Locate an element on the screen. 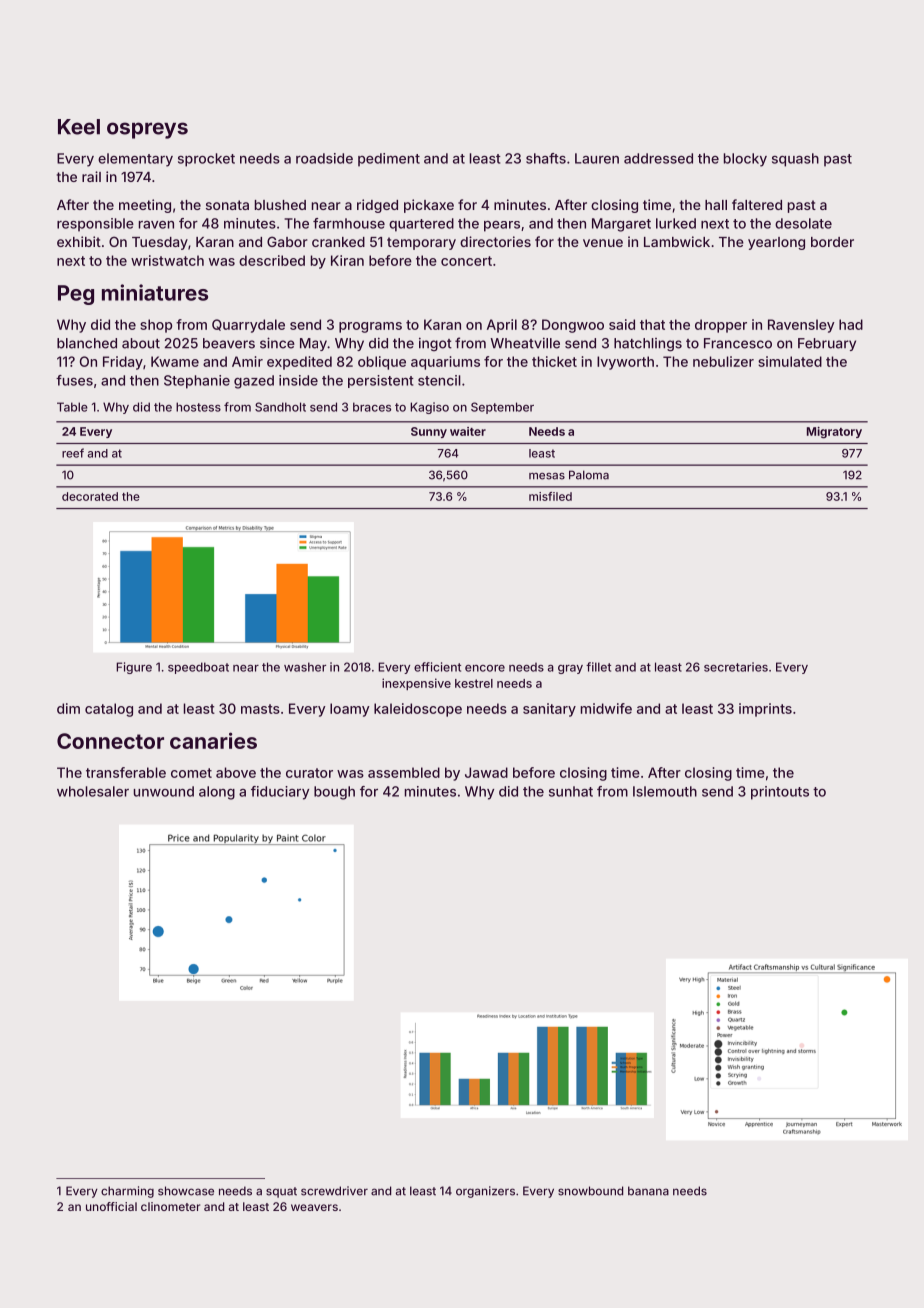 The image size is (924, 1308). banana is located at coordinates (648, 1191).
